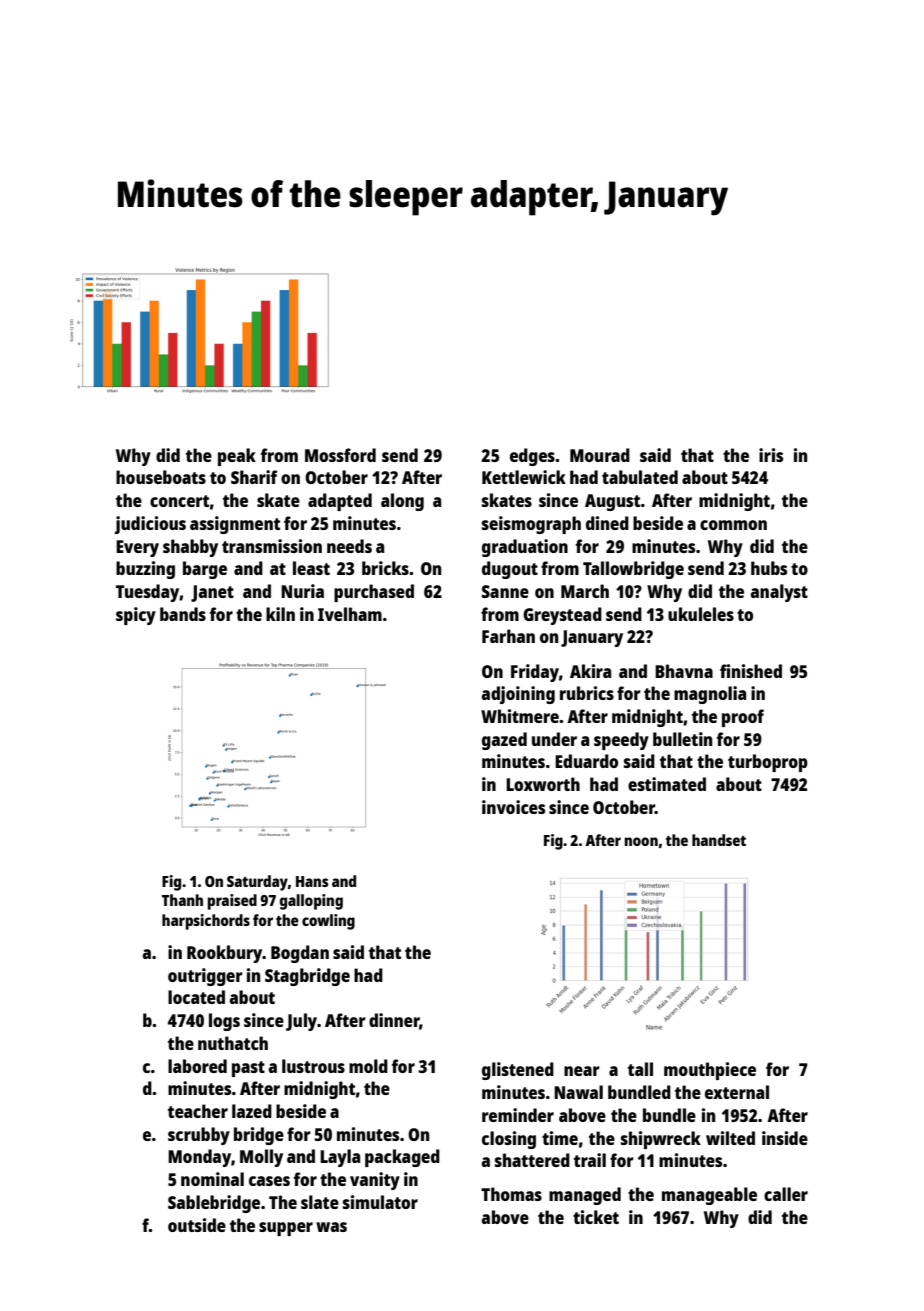 The width and height of the screenshot is (924, 1311). What do you see at coordinates (394, 1021) in the screenshot?
I see `dinner` at bounding box center [394, 1021].
